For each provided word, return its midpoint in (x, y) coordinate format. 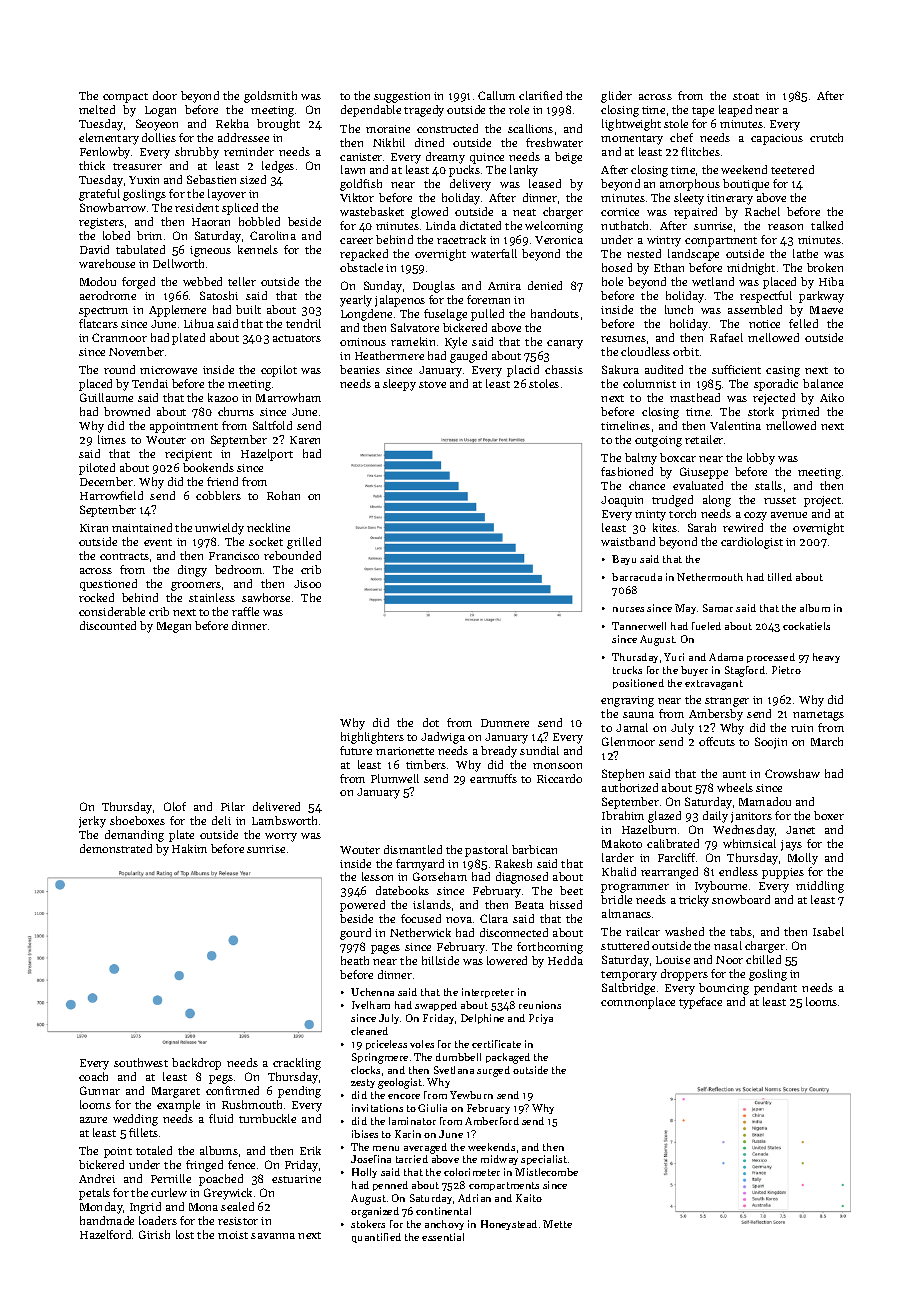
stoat (746, 96)
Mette (557, 1224)
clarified (540, 95)
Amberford (492, 1121)
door (165, 95)
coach (93, 1076)
